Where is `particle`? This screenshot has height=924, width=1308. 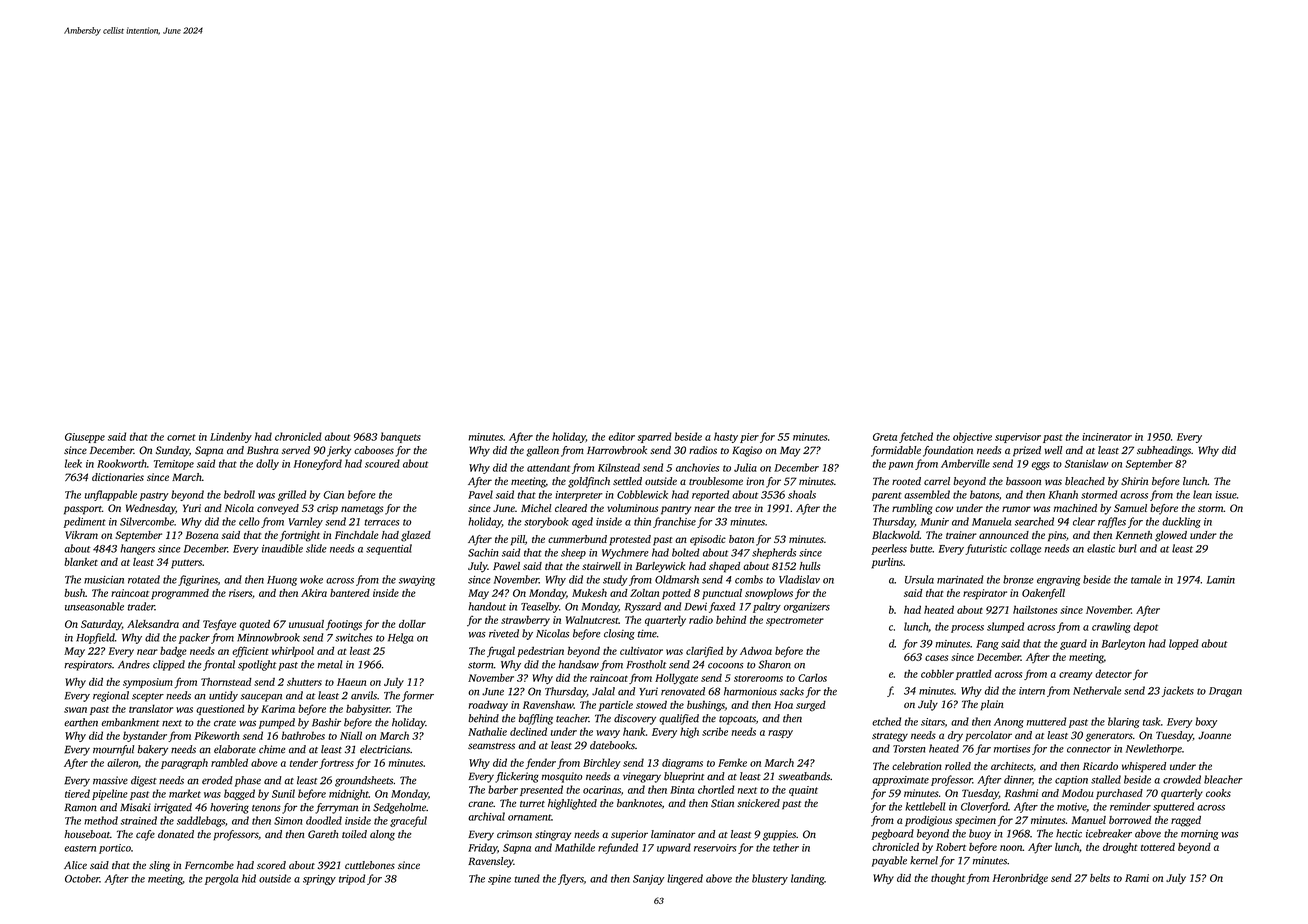
particle is located at coordinates (616, 705).
